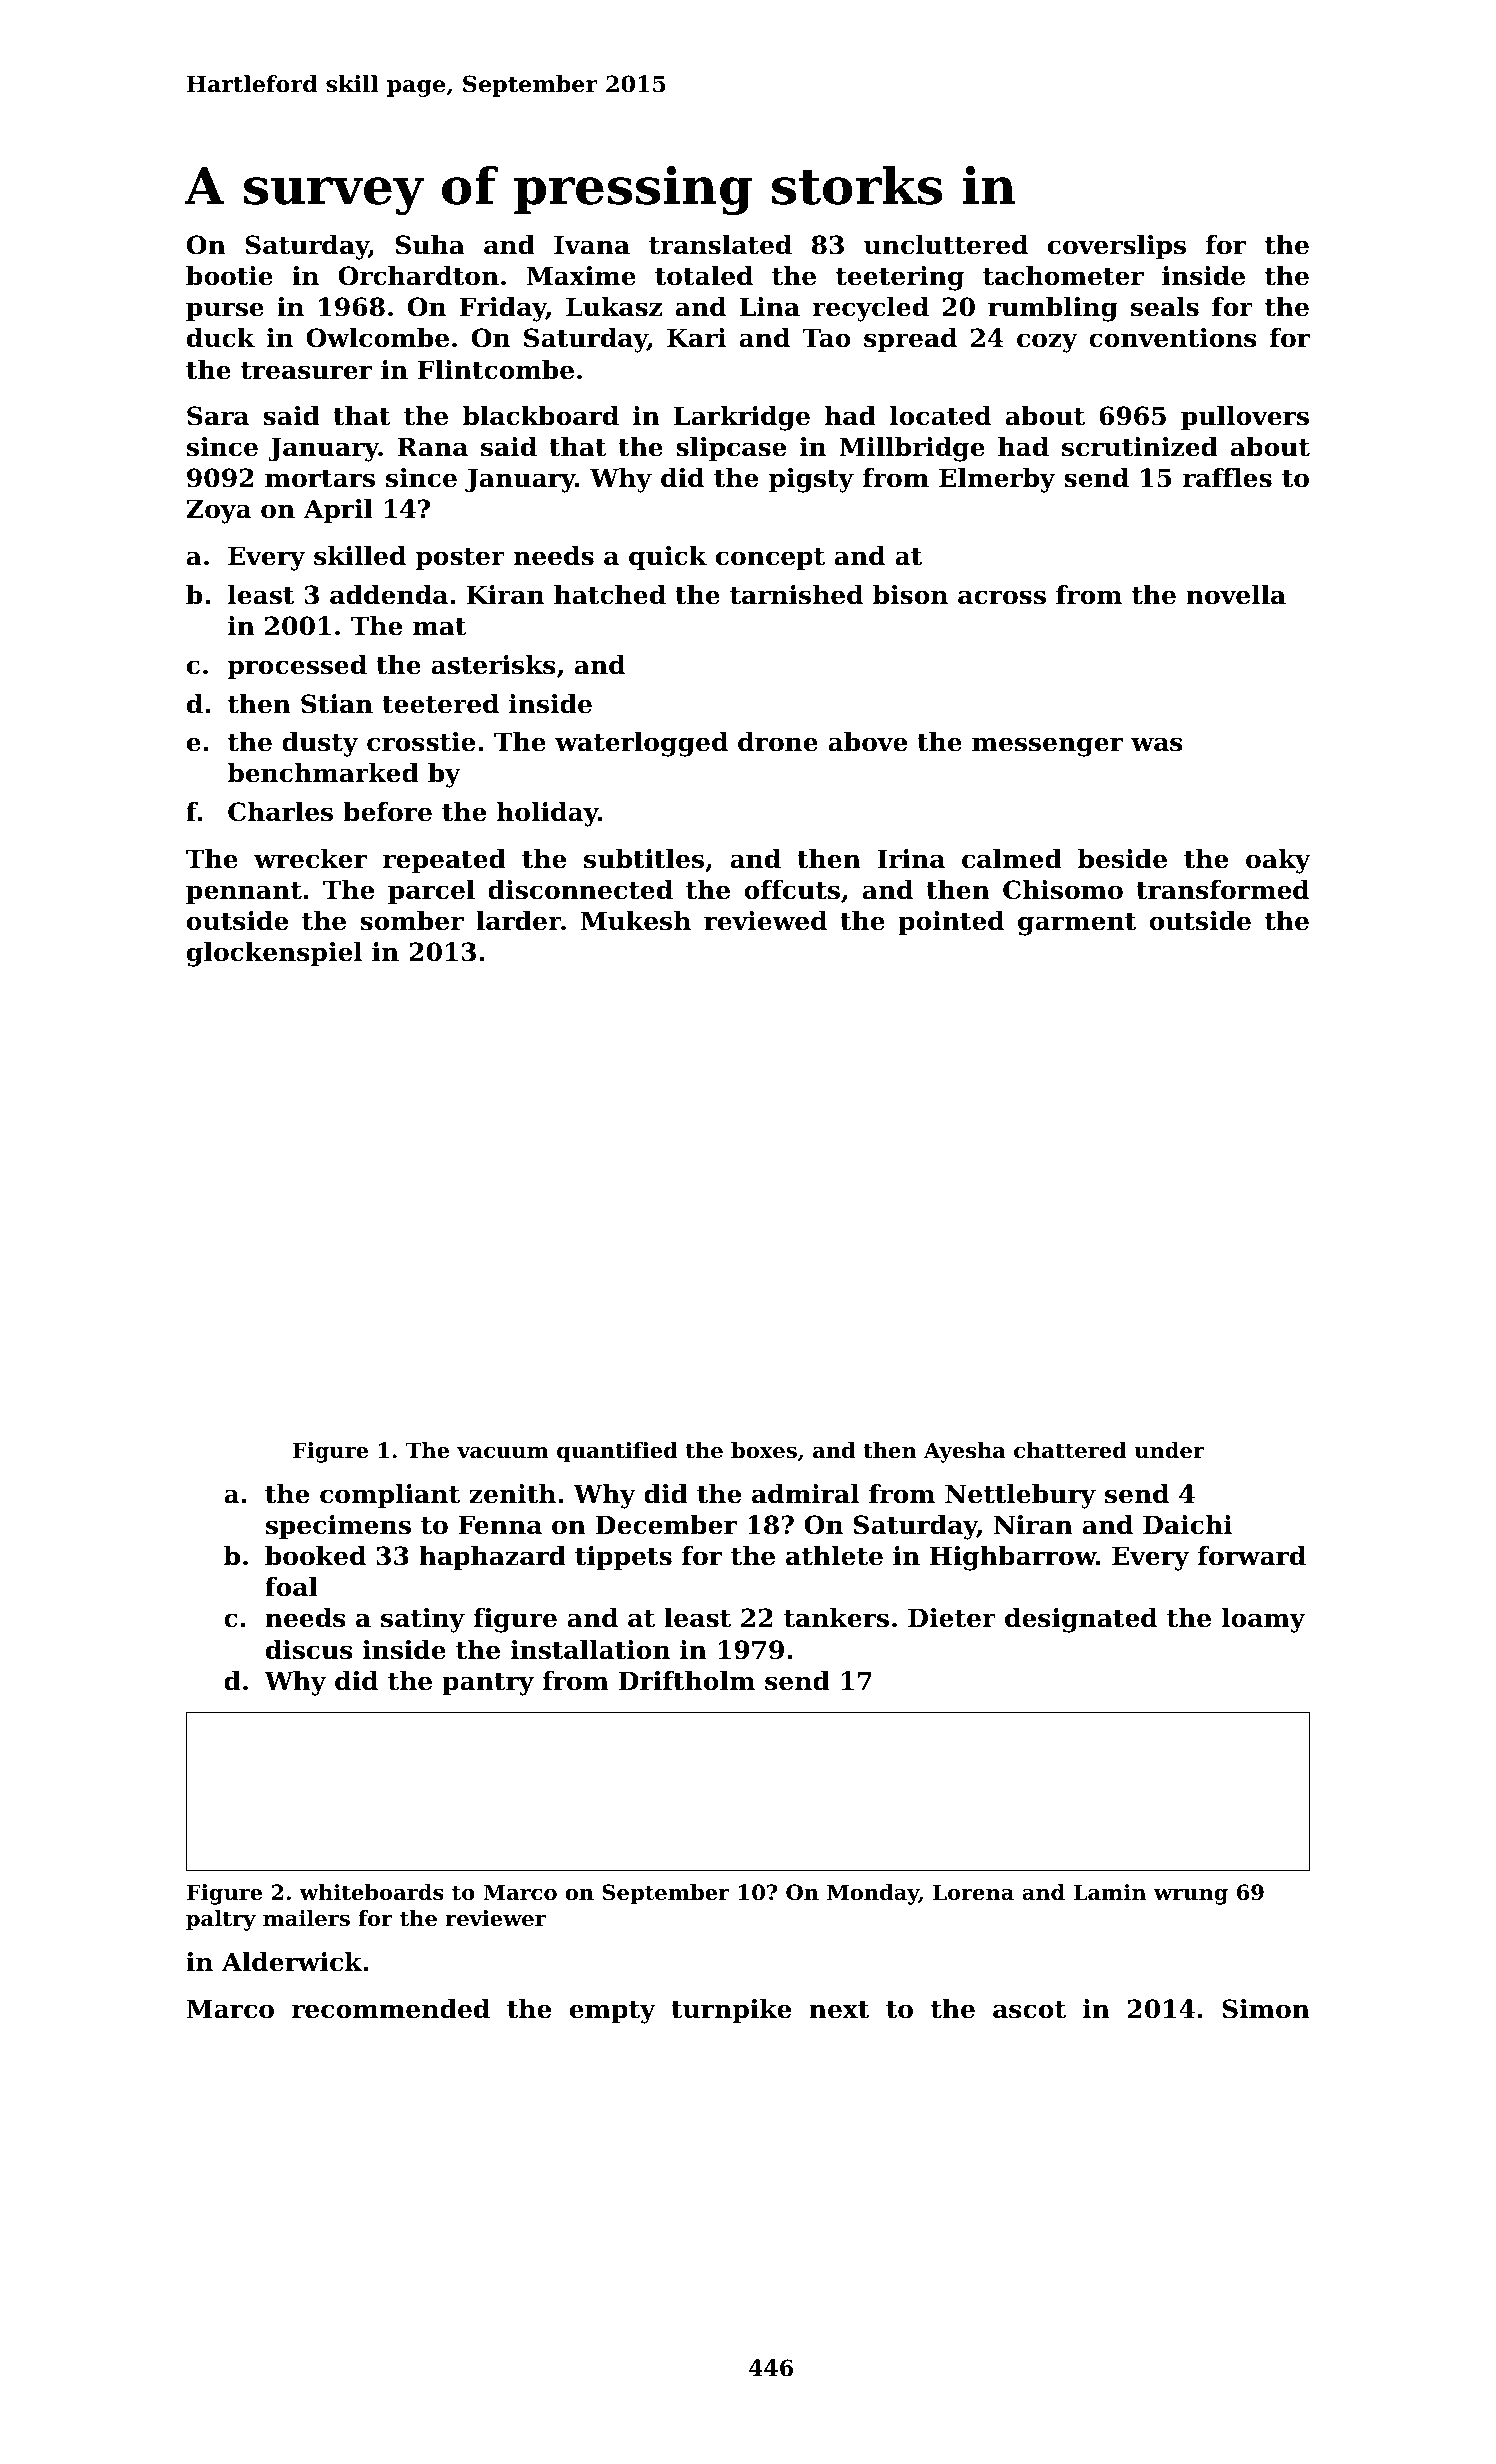  Describe the element at coordinates (1263, 1620) in the page. I see `loamy` at that location.
